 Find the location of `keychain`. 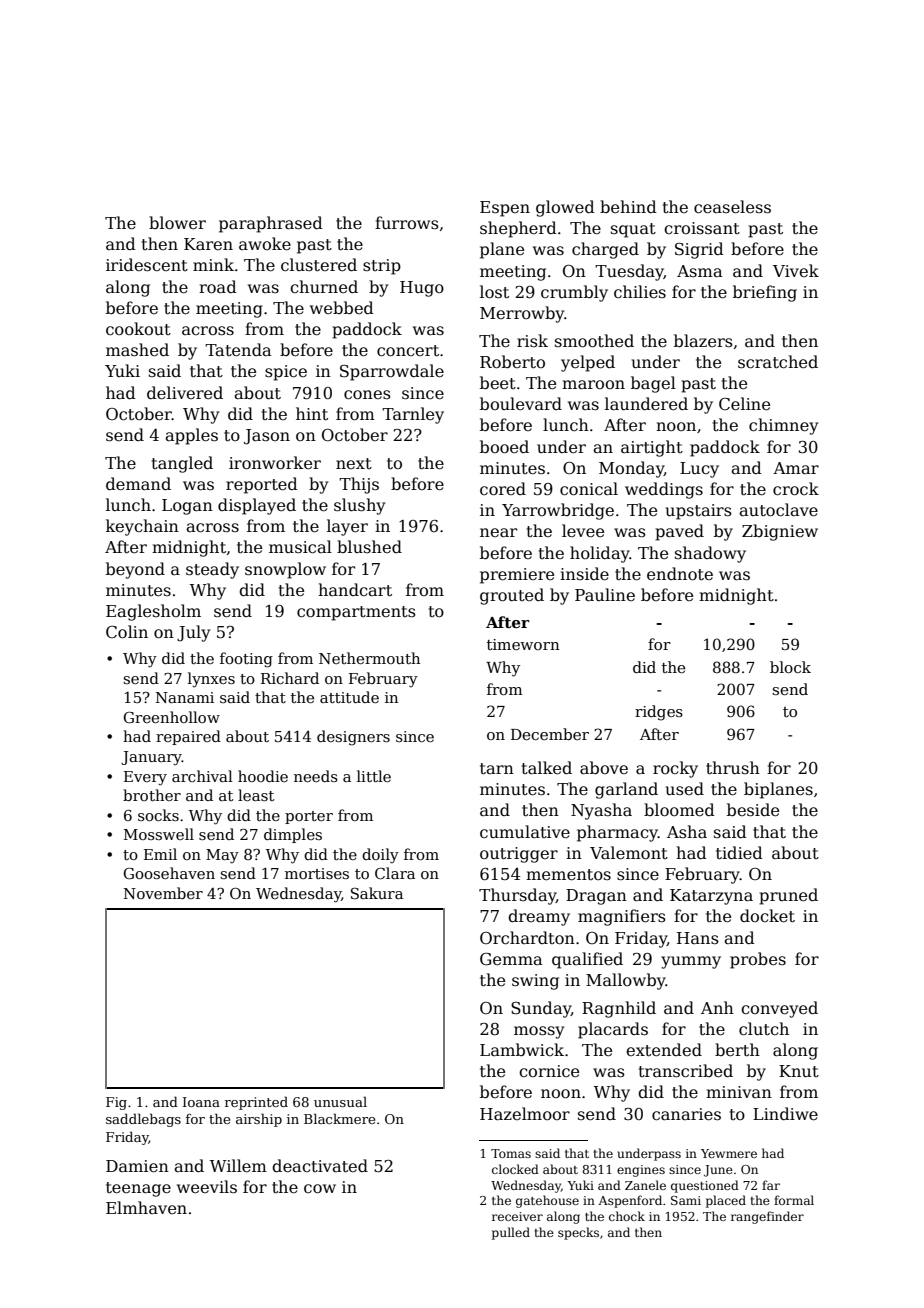

keychain is located at coordinates (142, 527).
